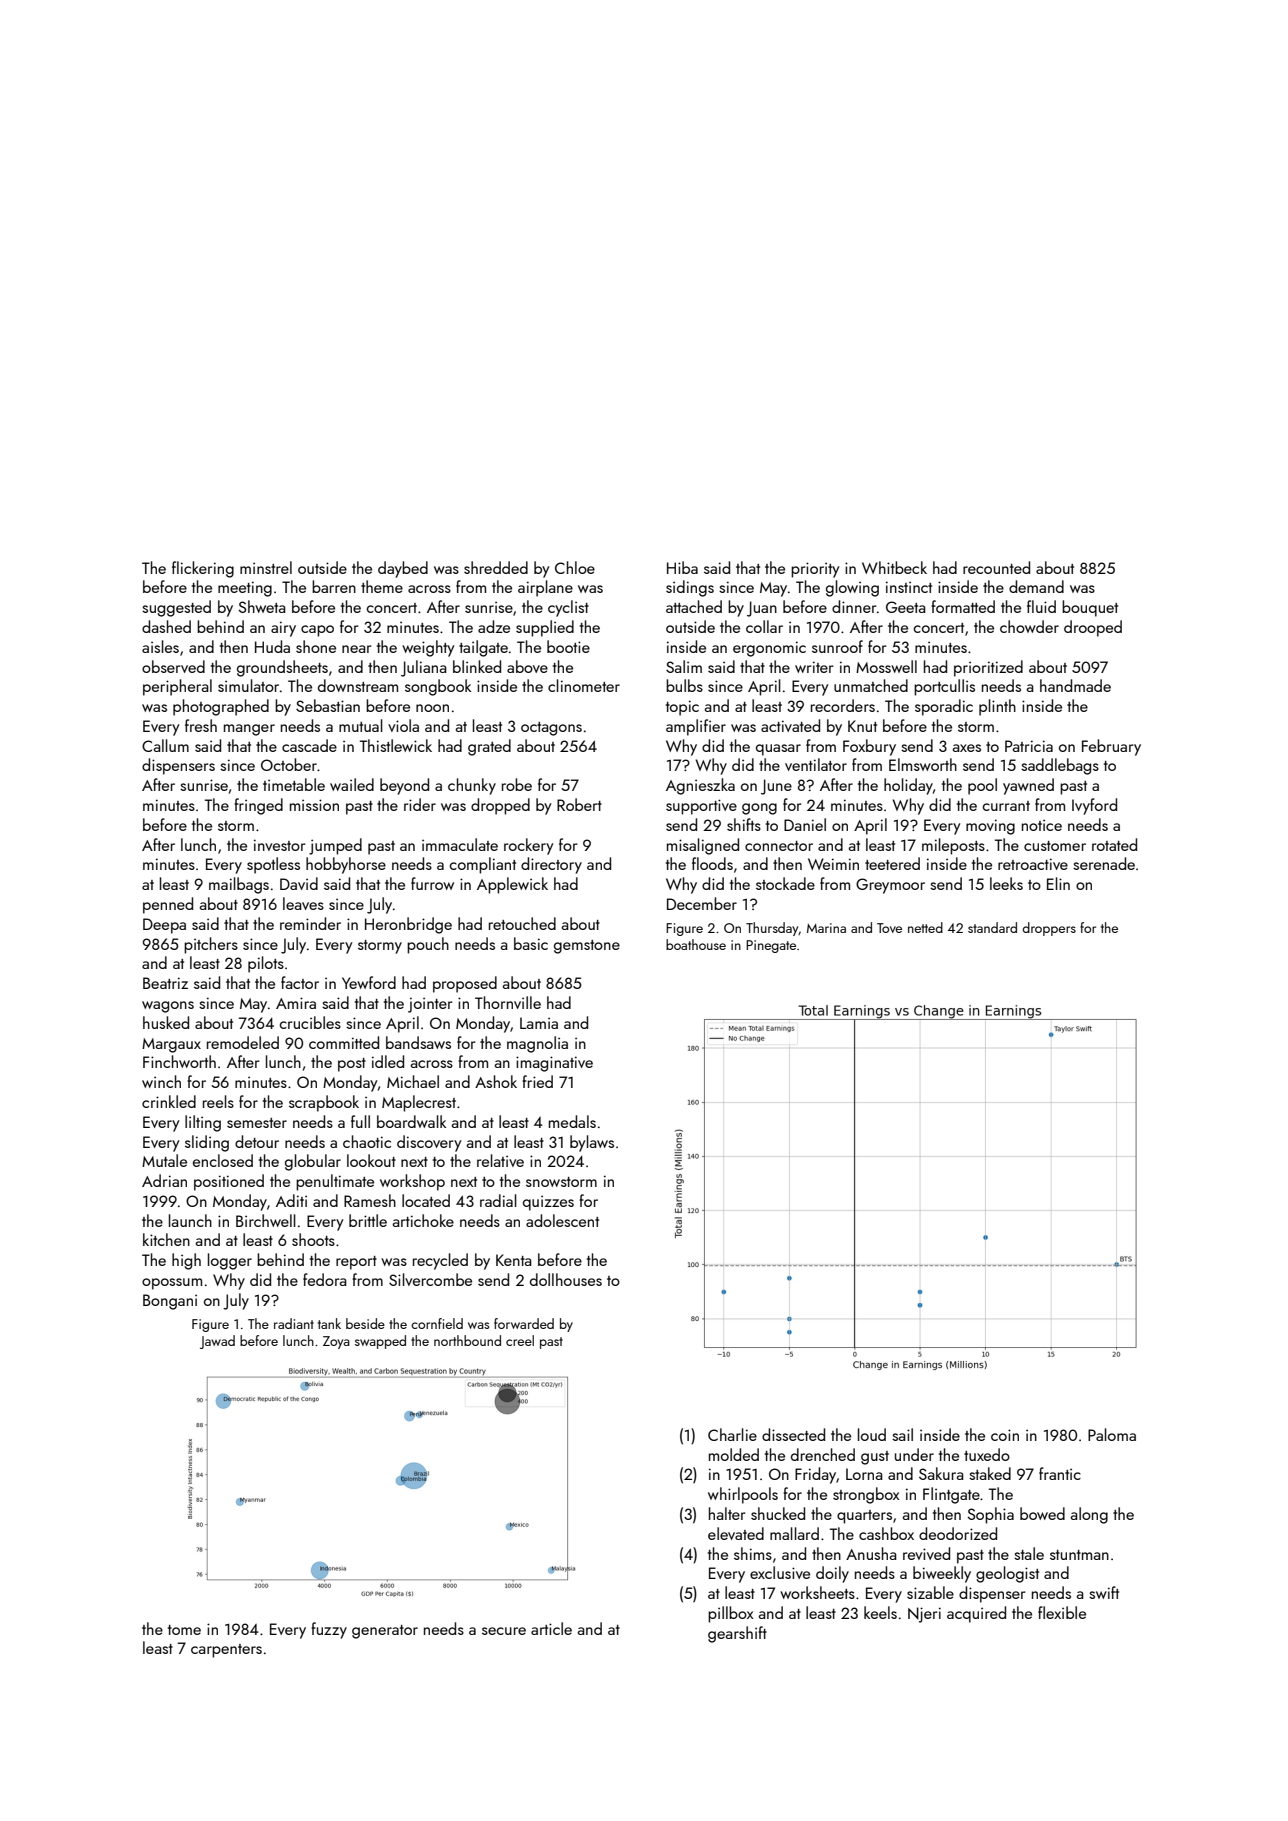  I want to click on Jawad, so click(217, 1342).
